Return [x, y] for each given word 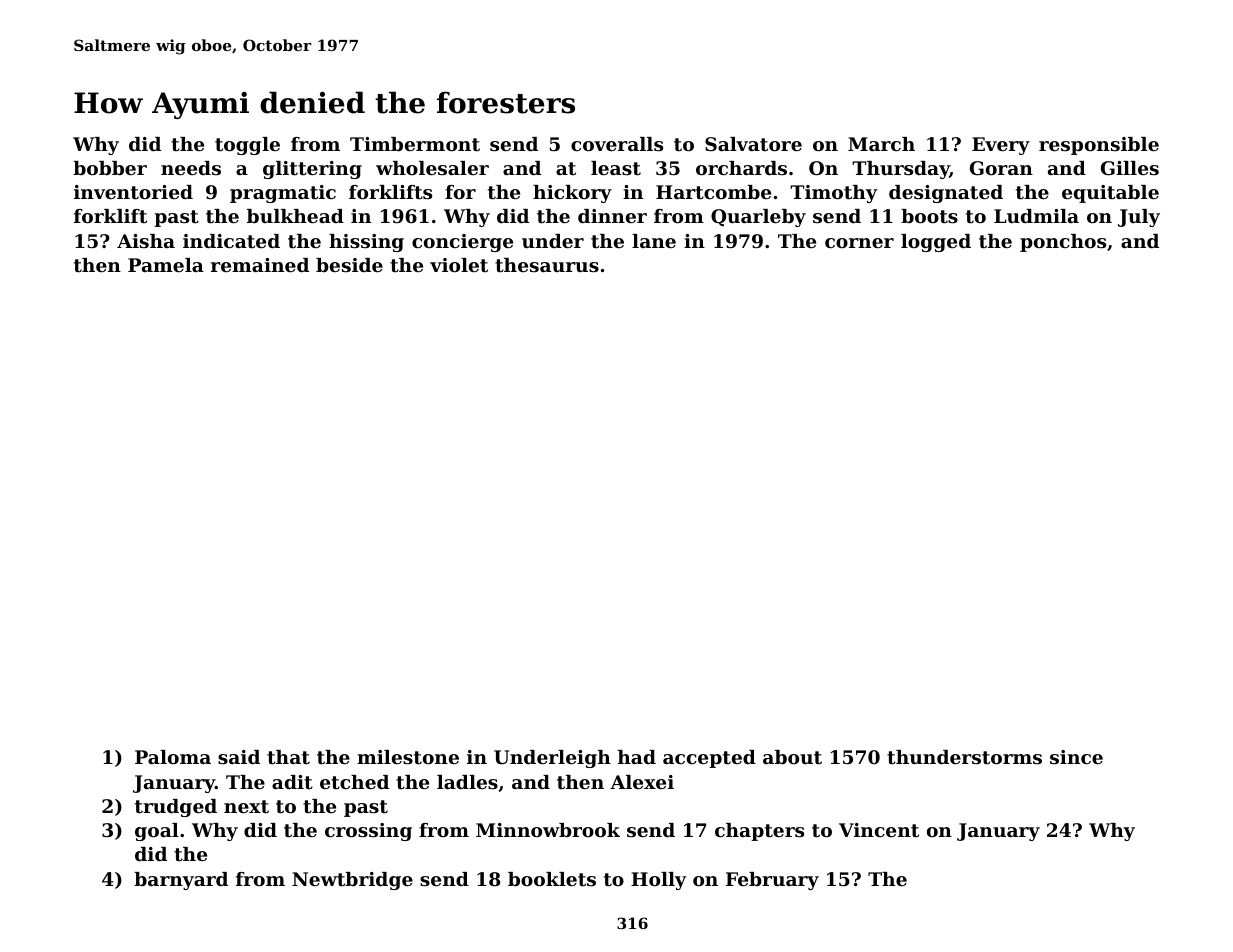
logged [936, 243]
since [1076, 757]
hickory [572, 194]
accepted [709, 759]
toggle [247, 146]
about [792, 757]
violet [459, 265]
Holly [658, 881]
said [239, 757]
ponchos [1063, 243]
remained [260, 265]
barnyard [181, 881]
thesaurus [547, 265]
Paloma [173, 757]
